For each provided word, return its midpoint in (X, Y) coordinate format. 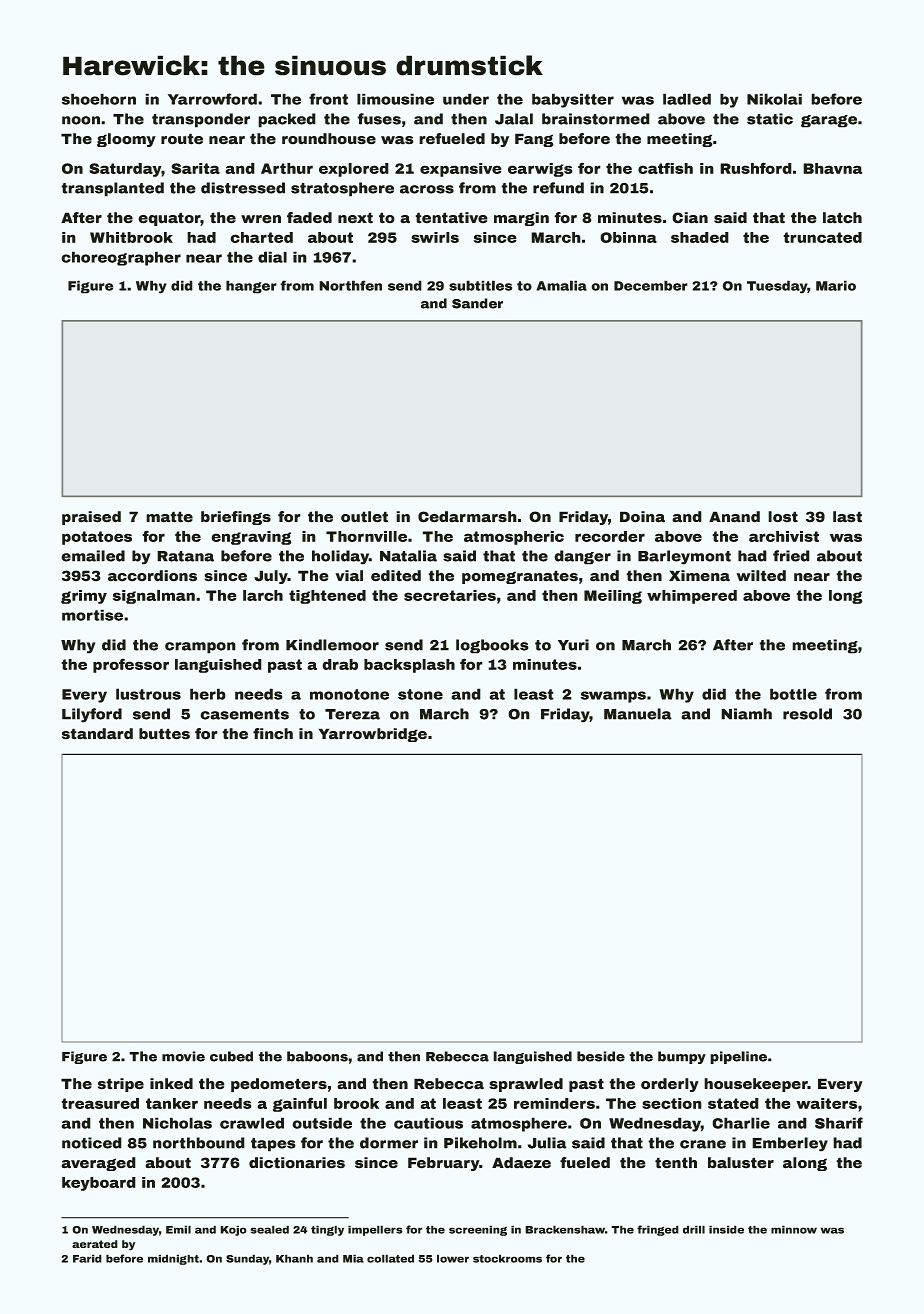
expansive (461, 170)
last (847, 517)
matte (169, 517)
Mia (353, 1258)
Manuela (638, 714)
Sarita (195, 168)
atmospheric (514, 538)
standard (97, 734)
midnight (173, 1259)
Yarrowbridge (373, 735)
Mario (836, 285)
